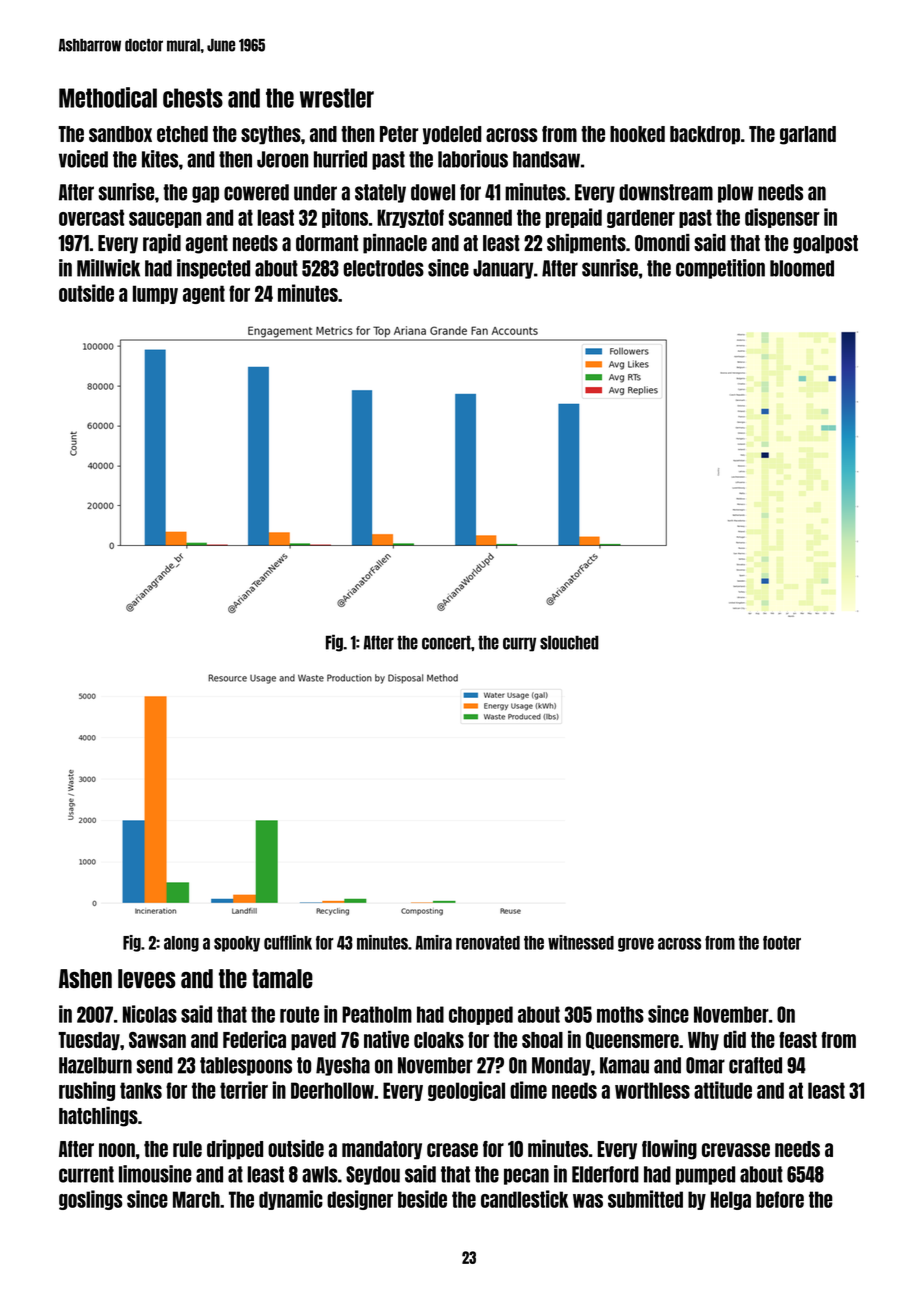 The height and width of the page is (1308, 924). Describe the element at coordinates (205, 194) in the page. I see `gap` at that location.
